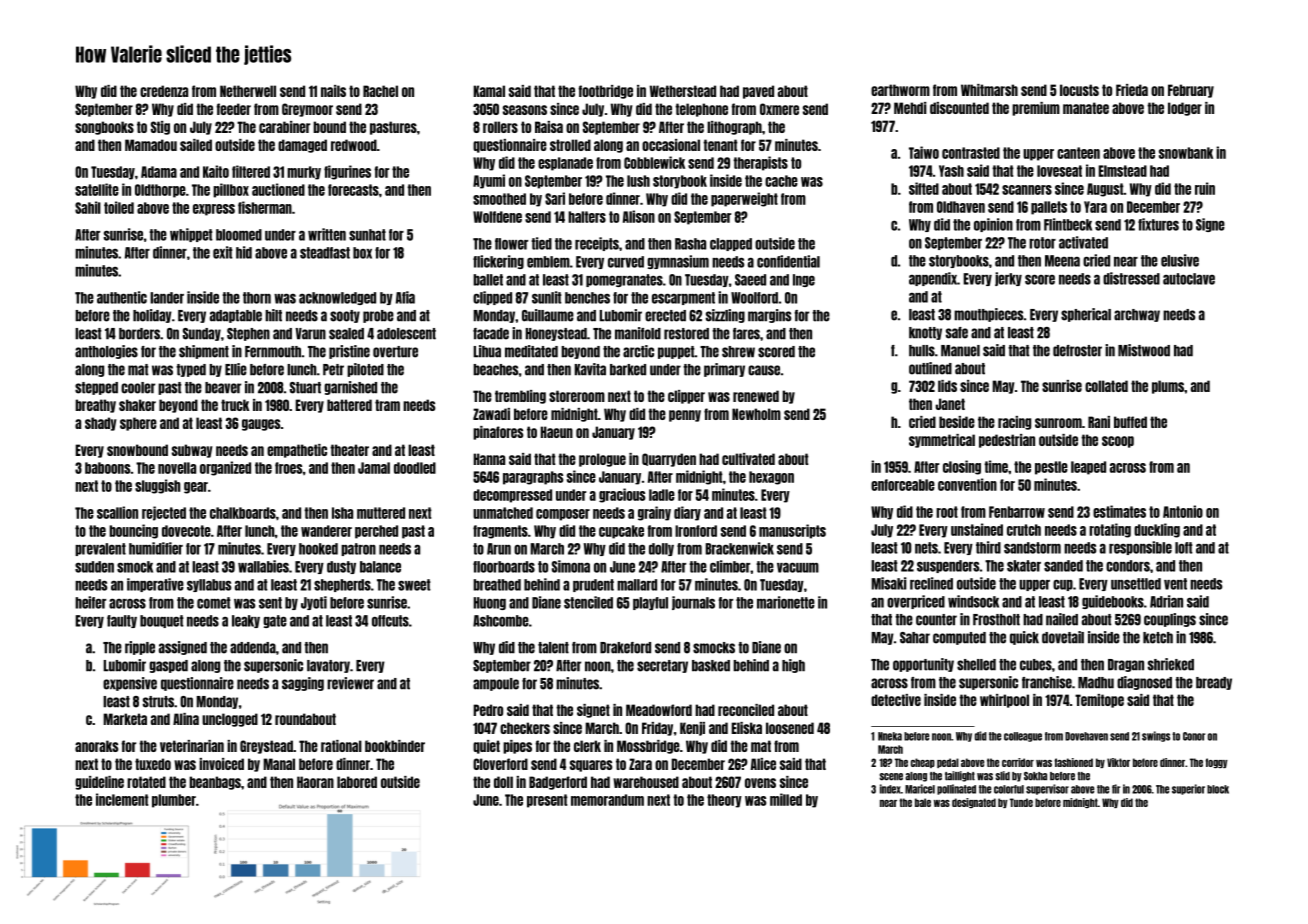 Image resolution: width=1308 pixels, height=924 pixels. What do you see at coordinates (734, 128) in the page?
I see `lithograph` at bounding box center [734, 128].
